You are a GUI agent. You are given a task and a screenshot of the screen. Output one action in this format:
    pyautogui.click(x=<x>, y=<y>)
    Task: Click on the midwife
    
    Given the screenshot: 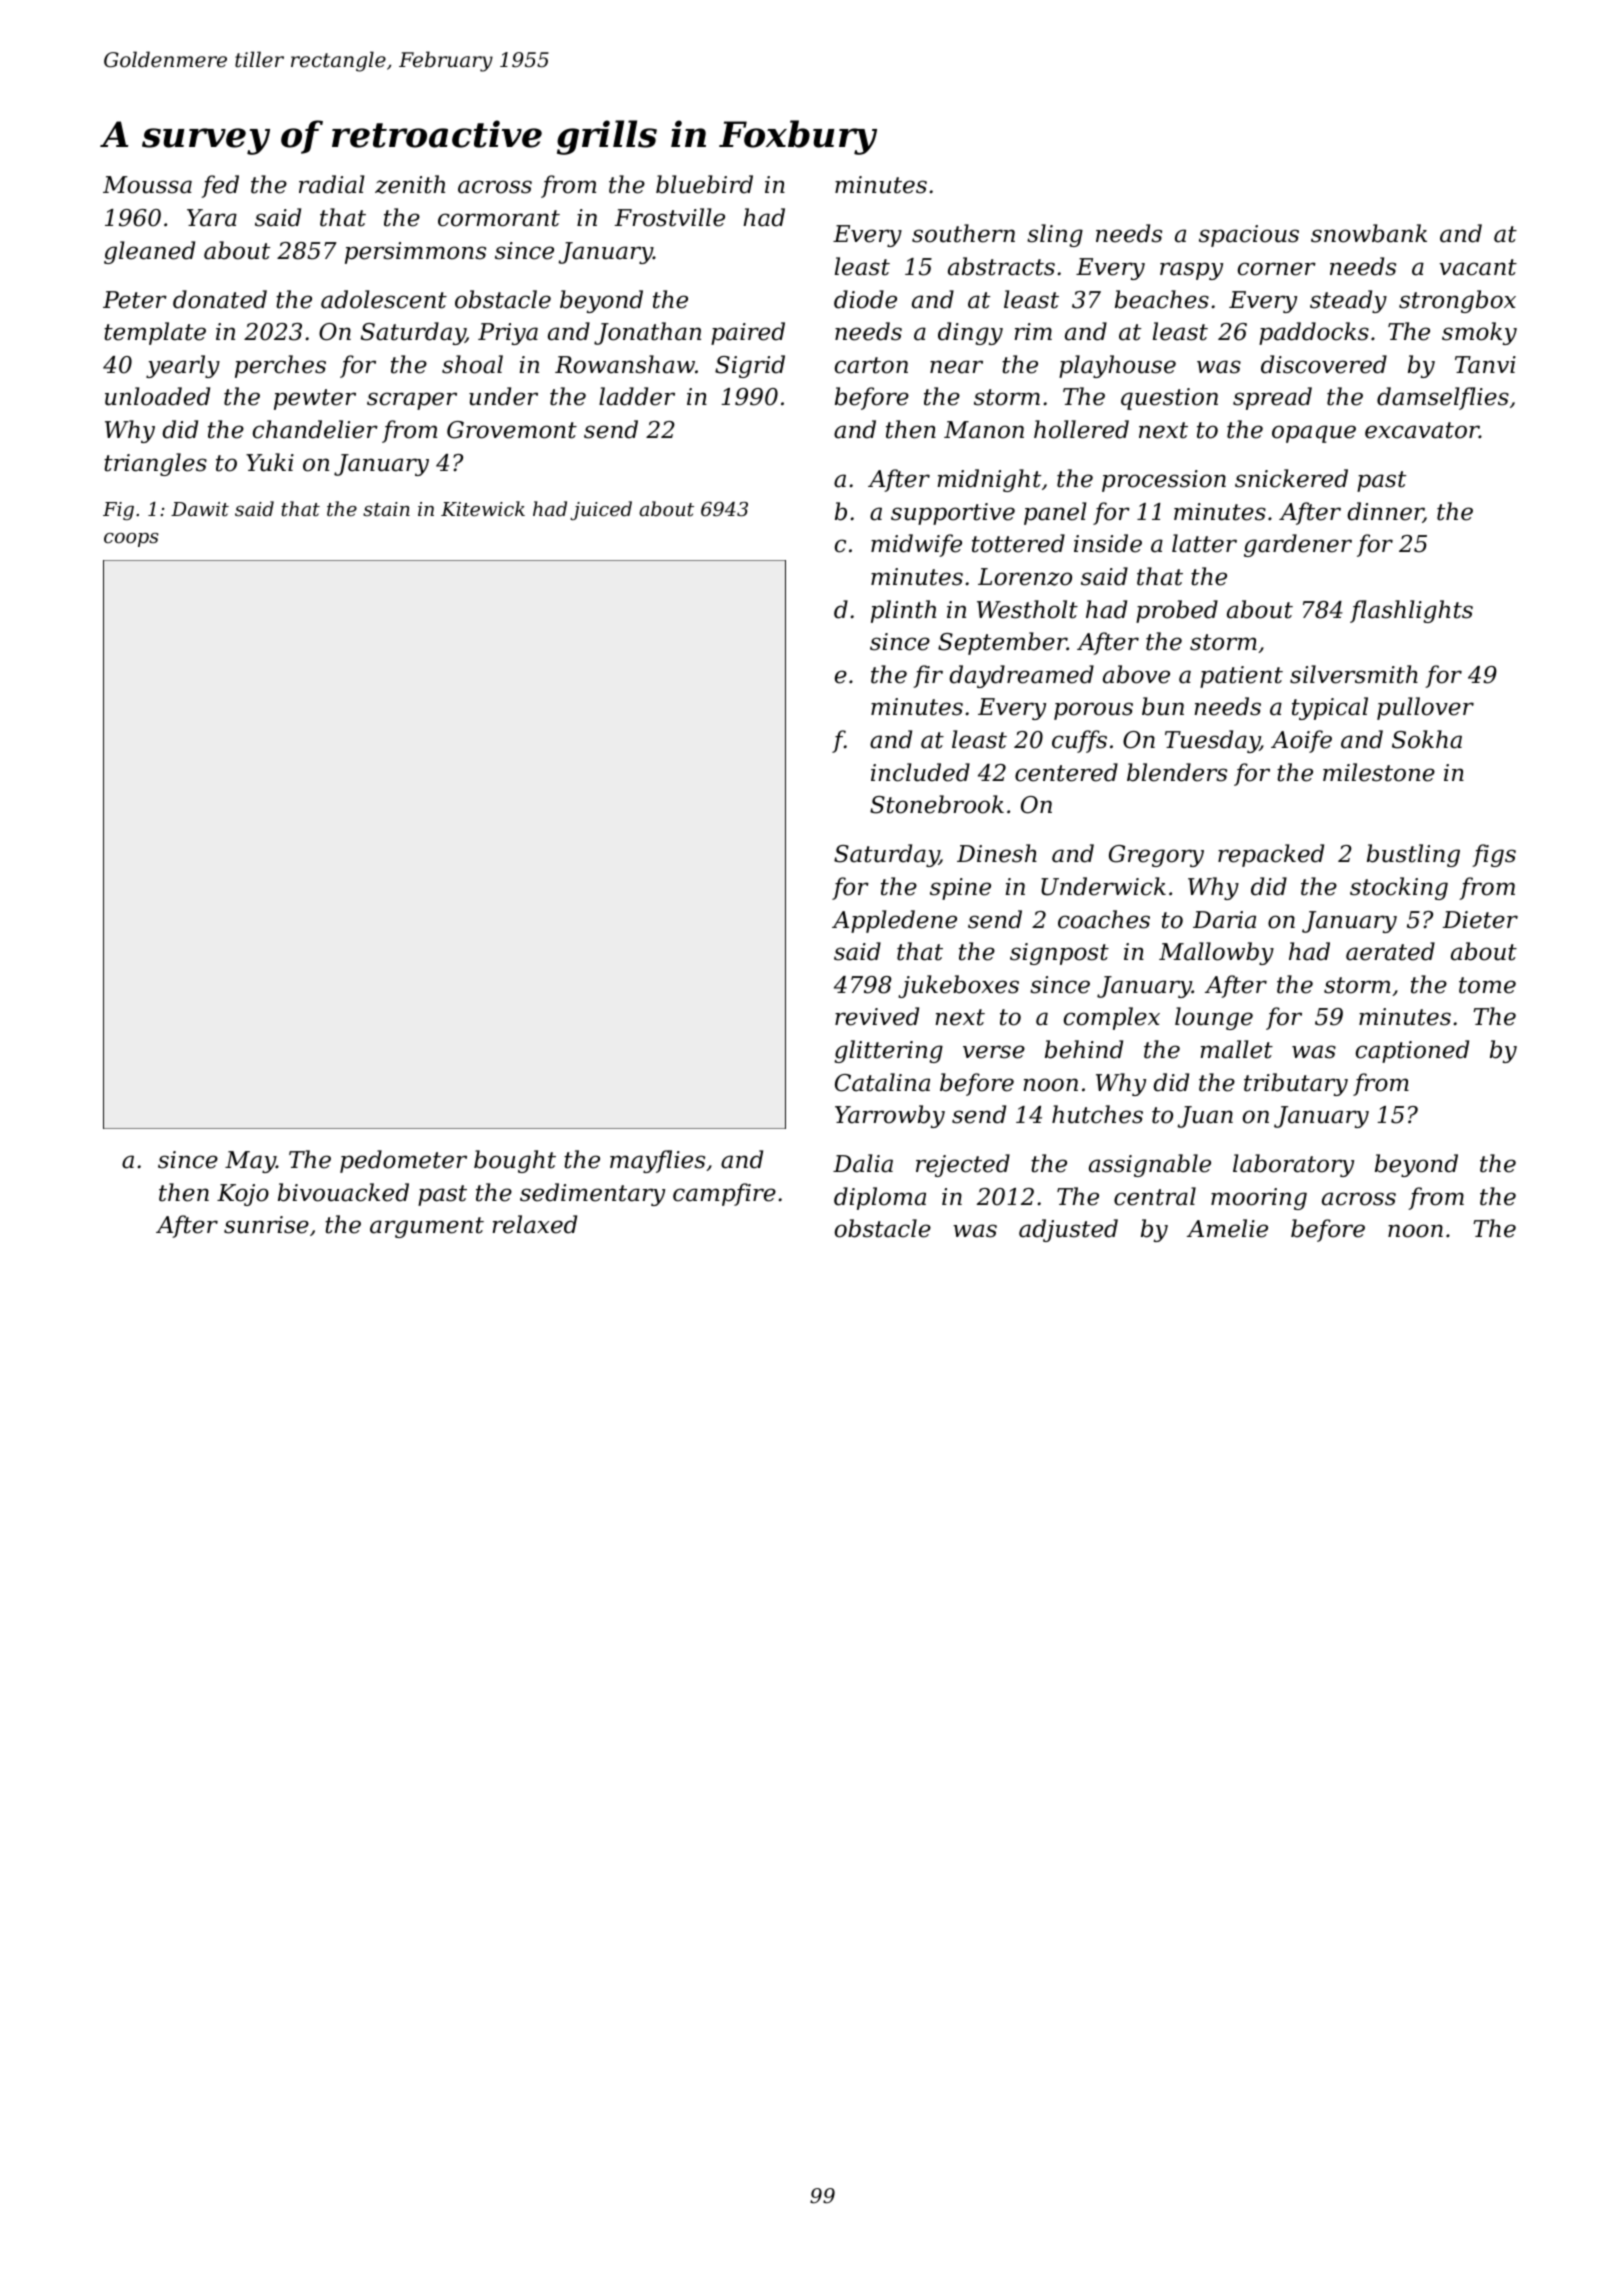 What is the action you would take?
    pyautogui.click(x=916, y=545)
